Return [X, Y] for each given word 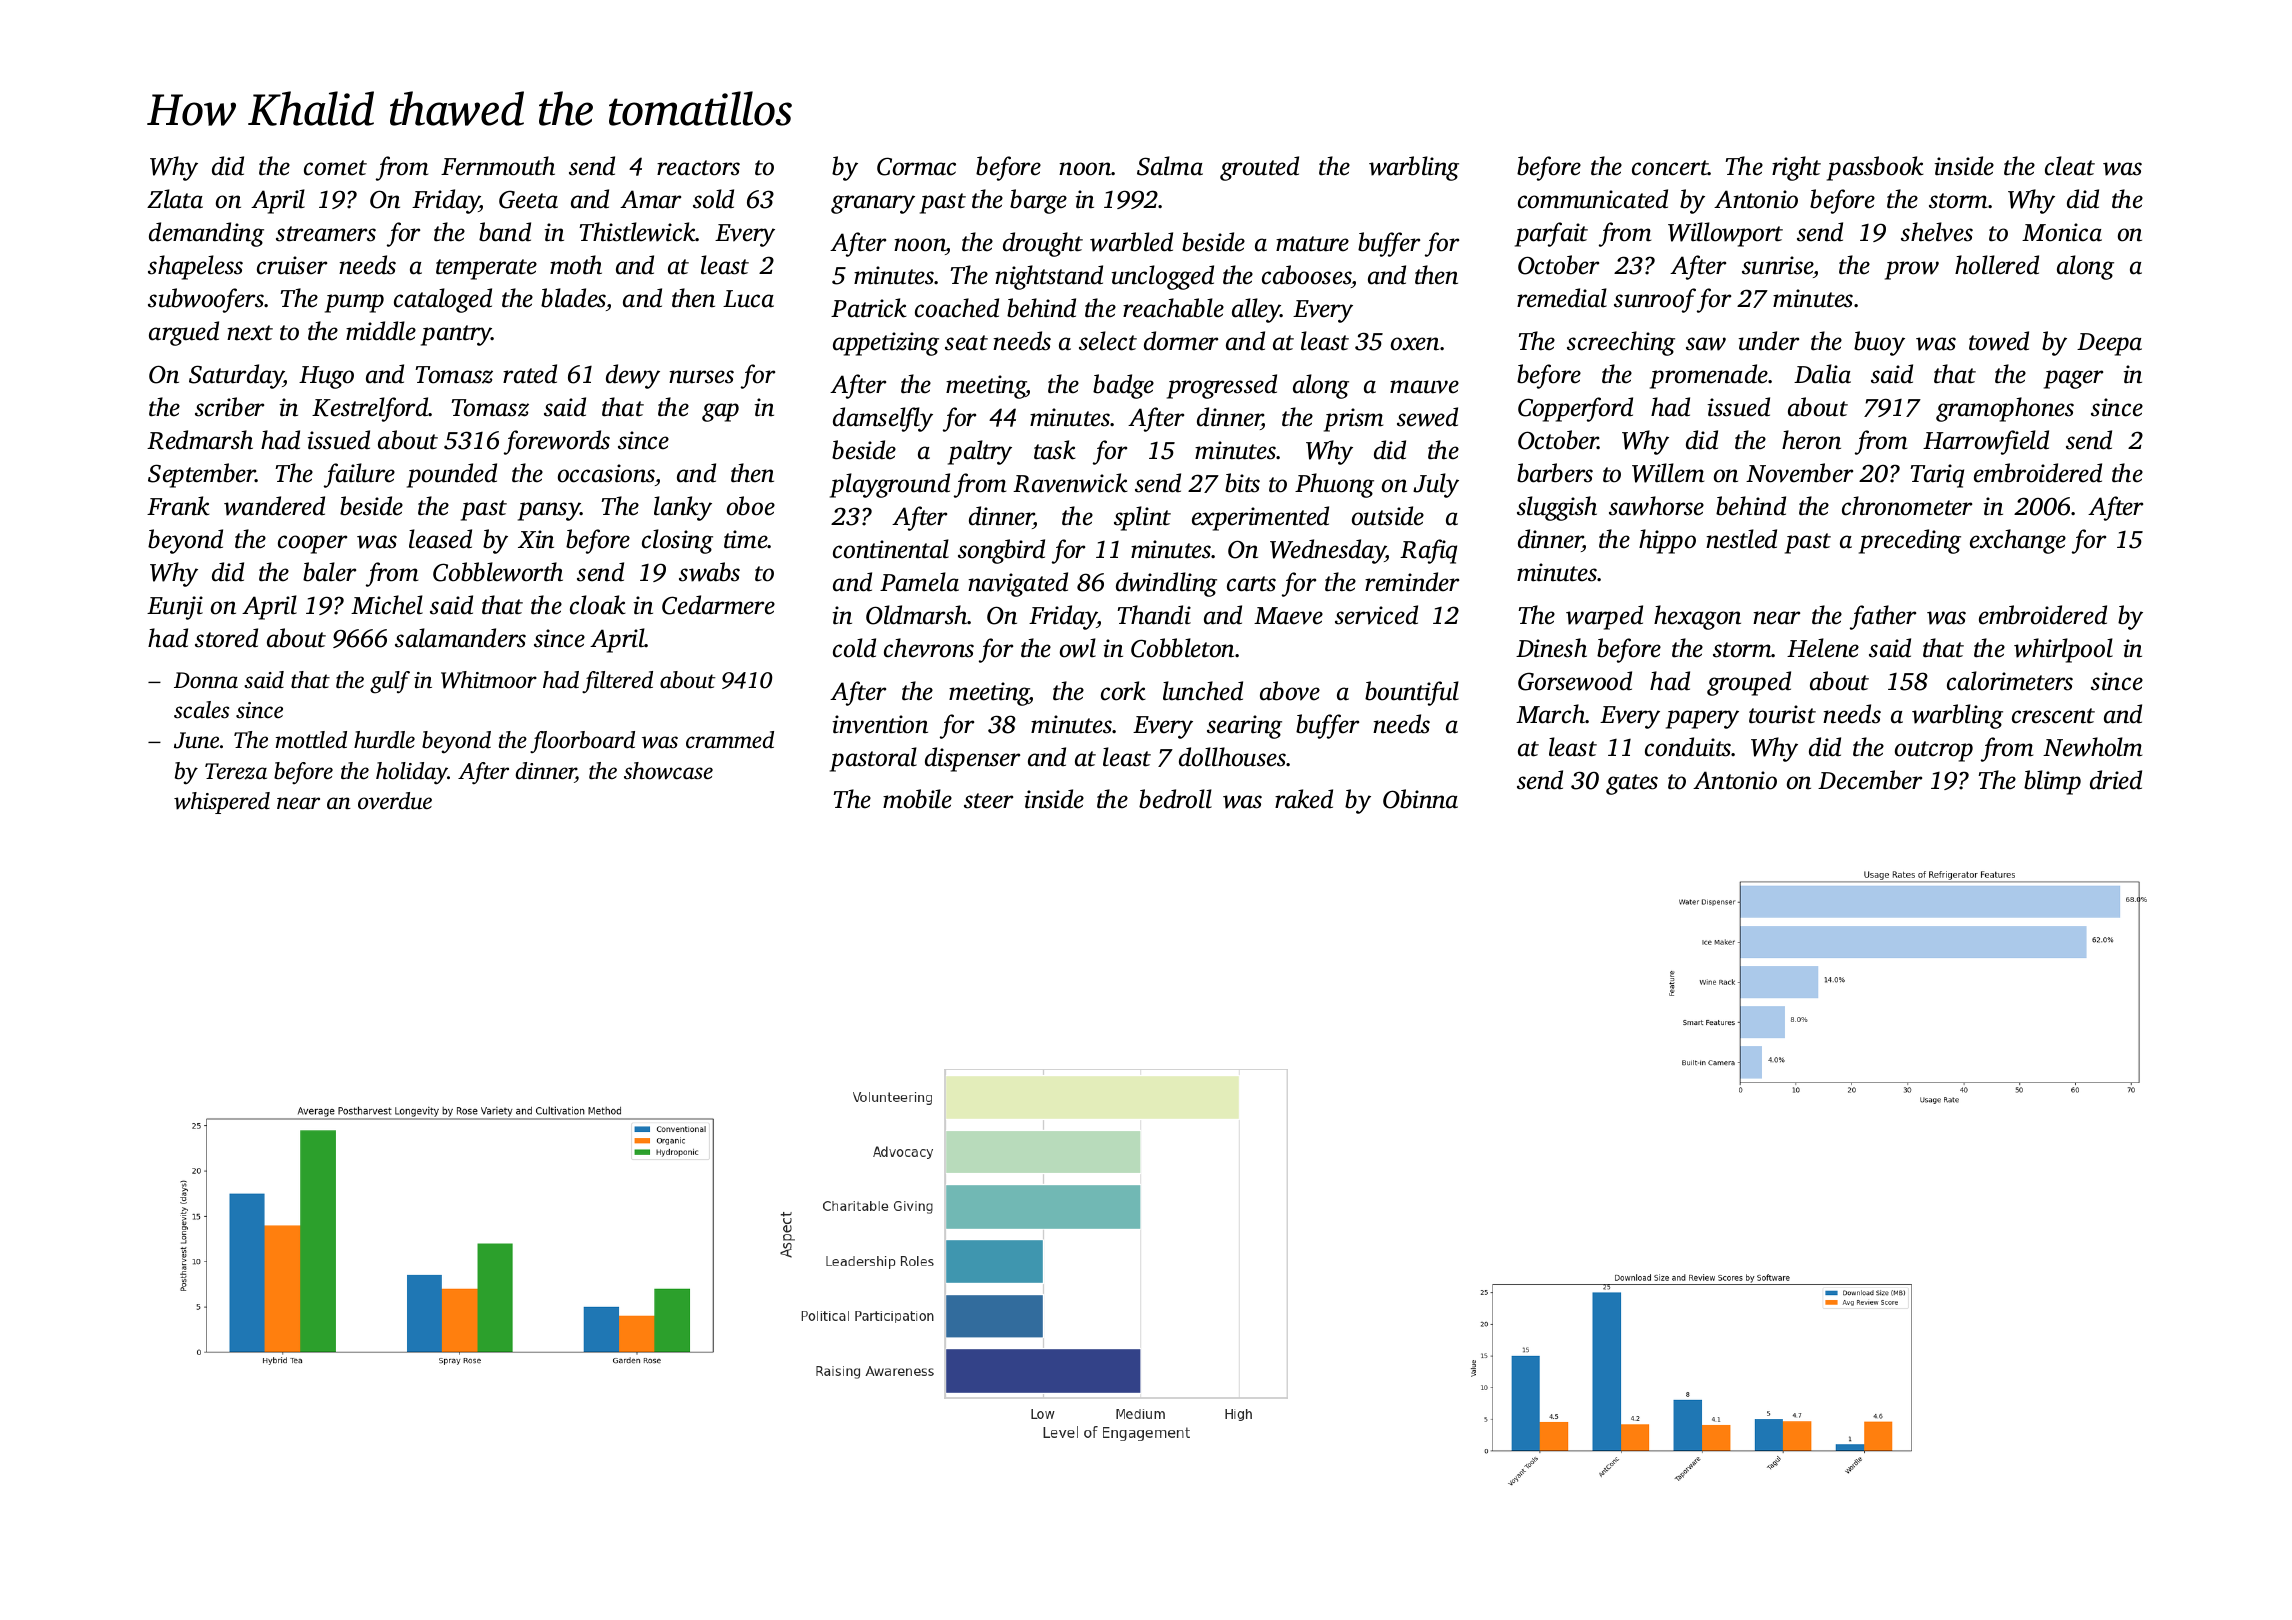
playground [890, 485]
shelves [1937, 232]
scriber [229, 407]
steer [988, 801]
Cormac [916, 166]
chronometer [1907, 506]
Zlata [175, 199]
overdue [395, 801]
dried [2116, 780]
